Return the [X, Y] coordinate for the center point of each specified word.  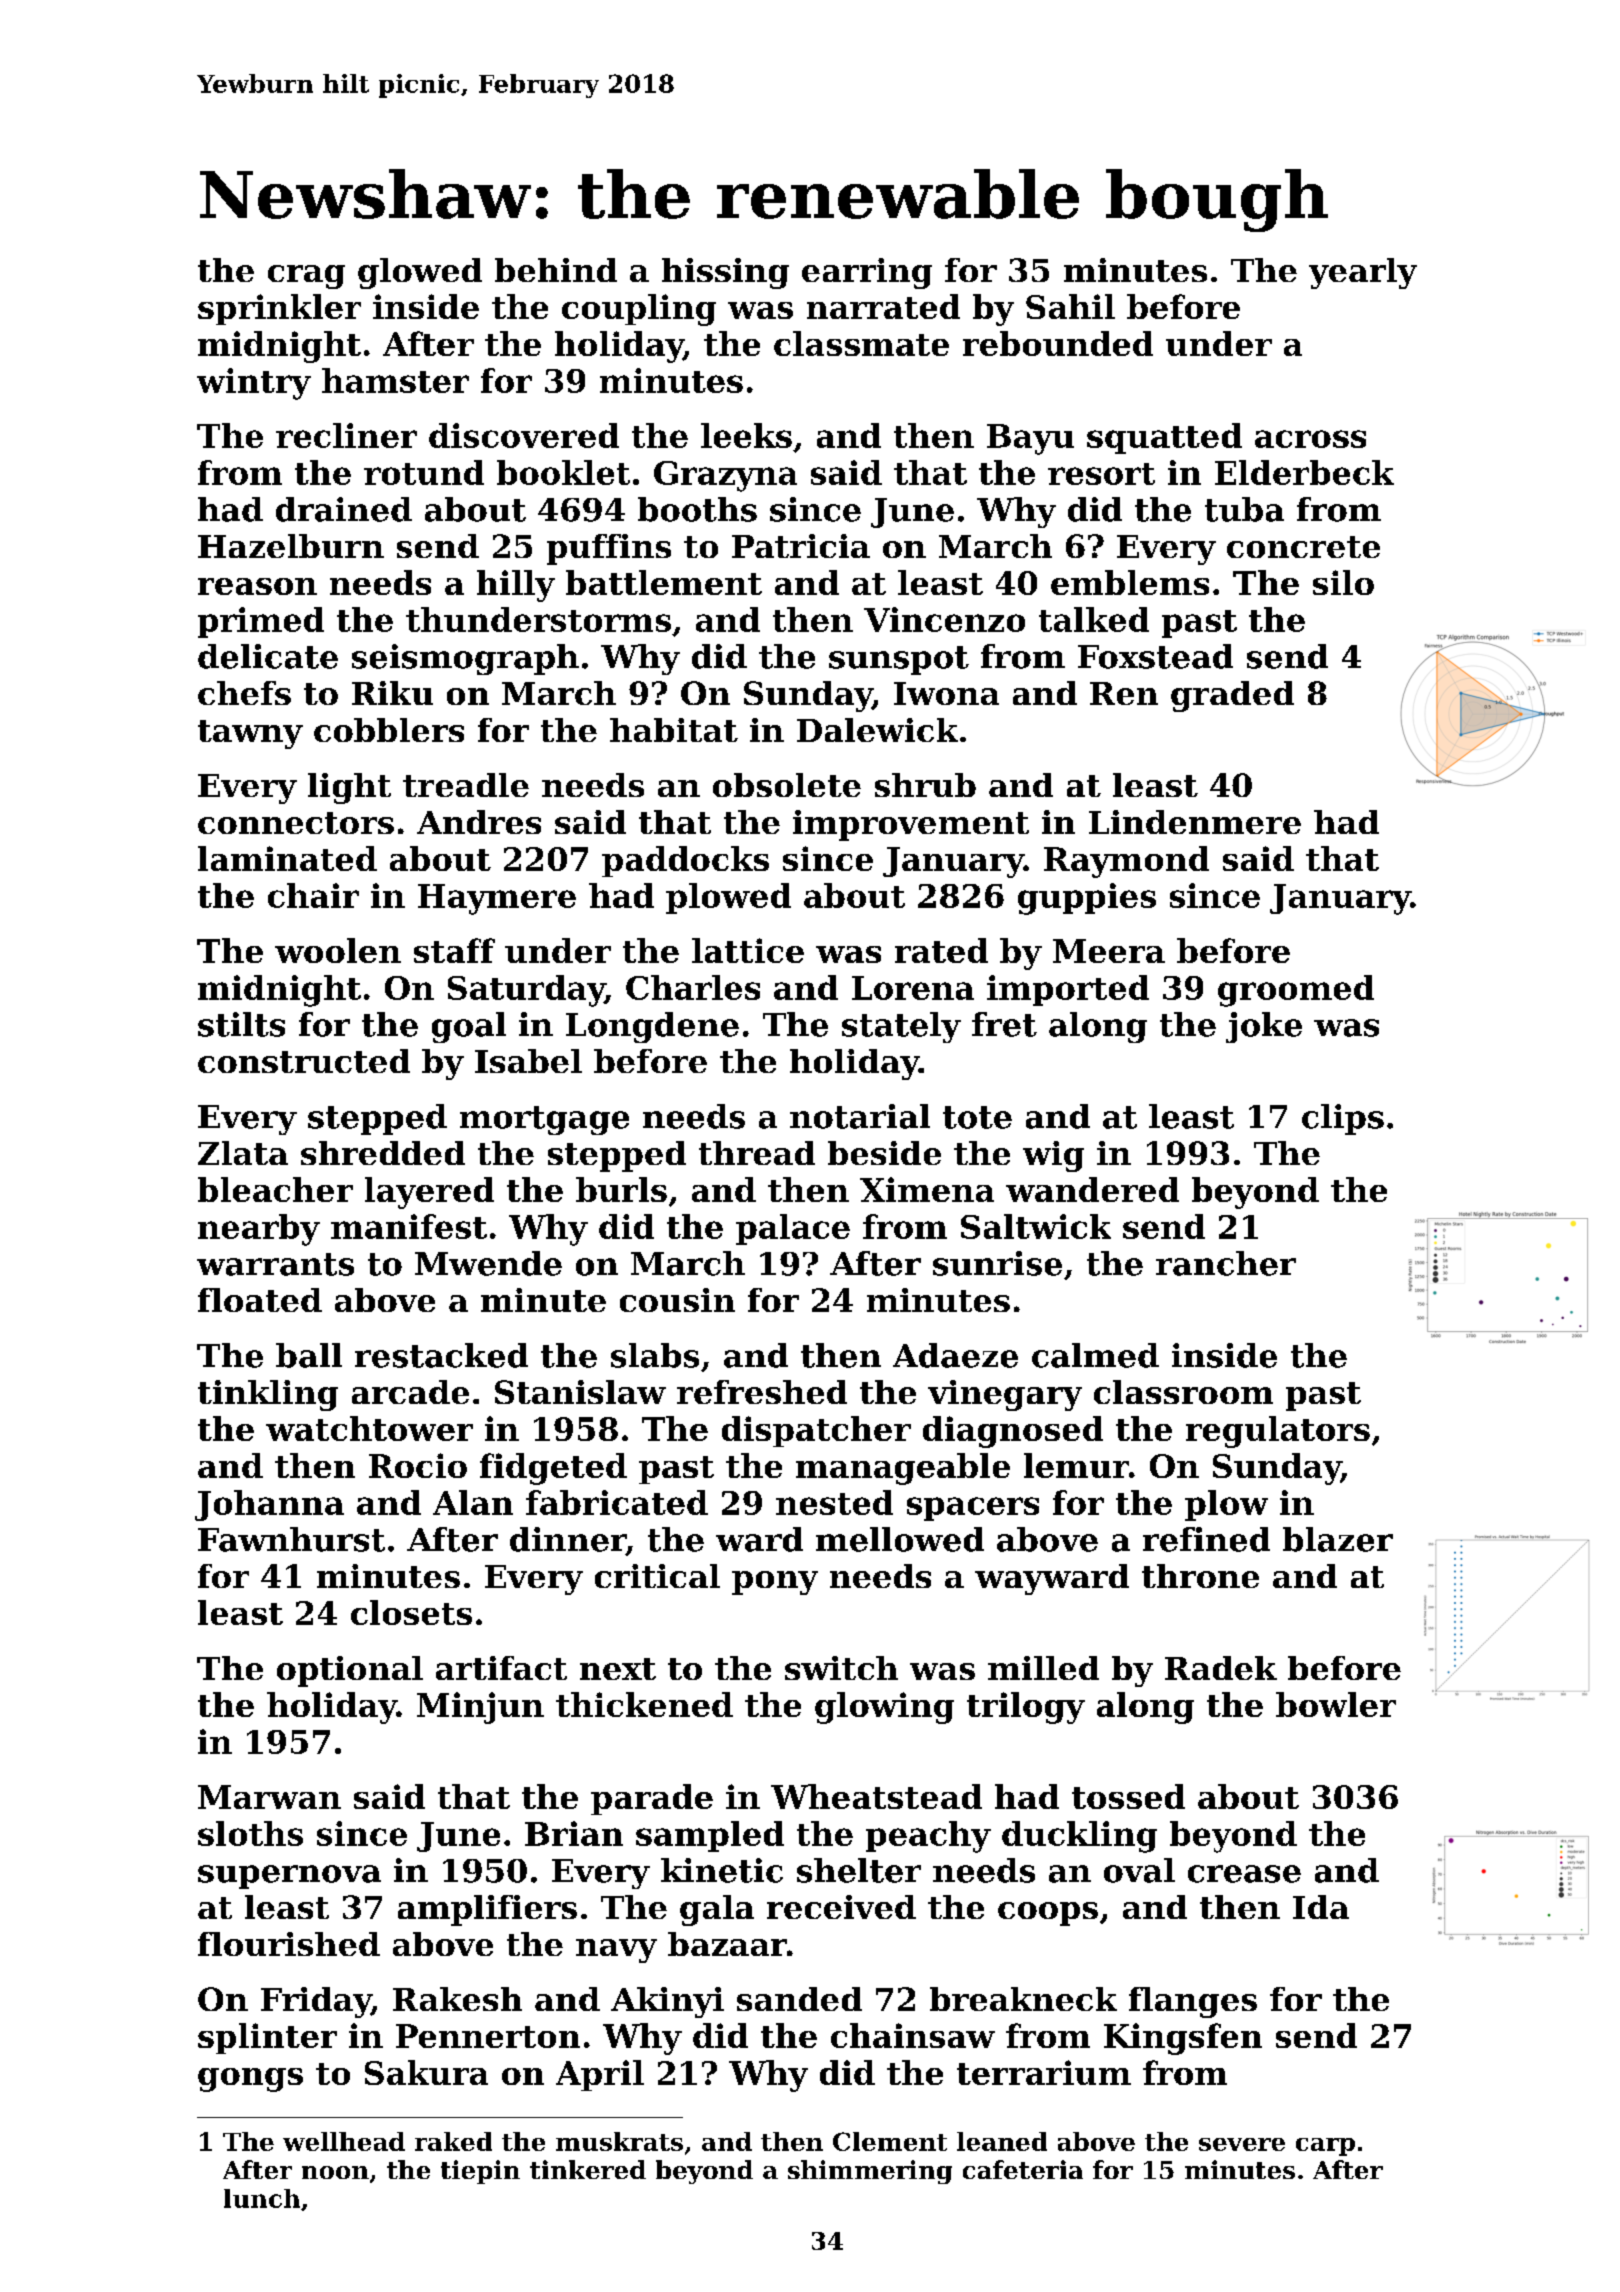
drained [344, 509]
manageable [903, 1469]
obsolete [787, 785]
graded [1232, 696]
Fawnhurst [291, 1539]
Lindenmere [1195, 822]
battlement [664, 582]
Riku [392, 693]
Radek [1221, 1668]
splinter [267, 2038]
